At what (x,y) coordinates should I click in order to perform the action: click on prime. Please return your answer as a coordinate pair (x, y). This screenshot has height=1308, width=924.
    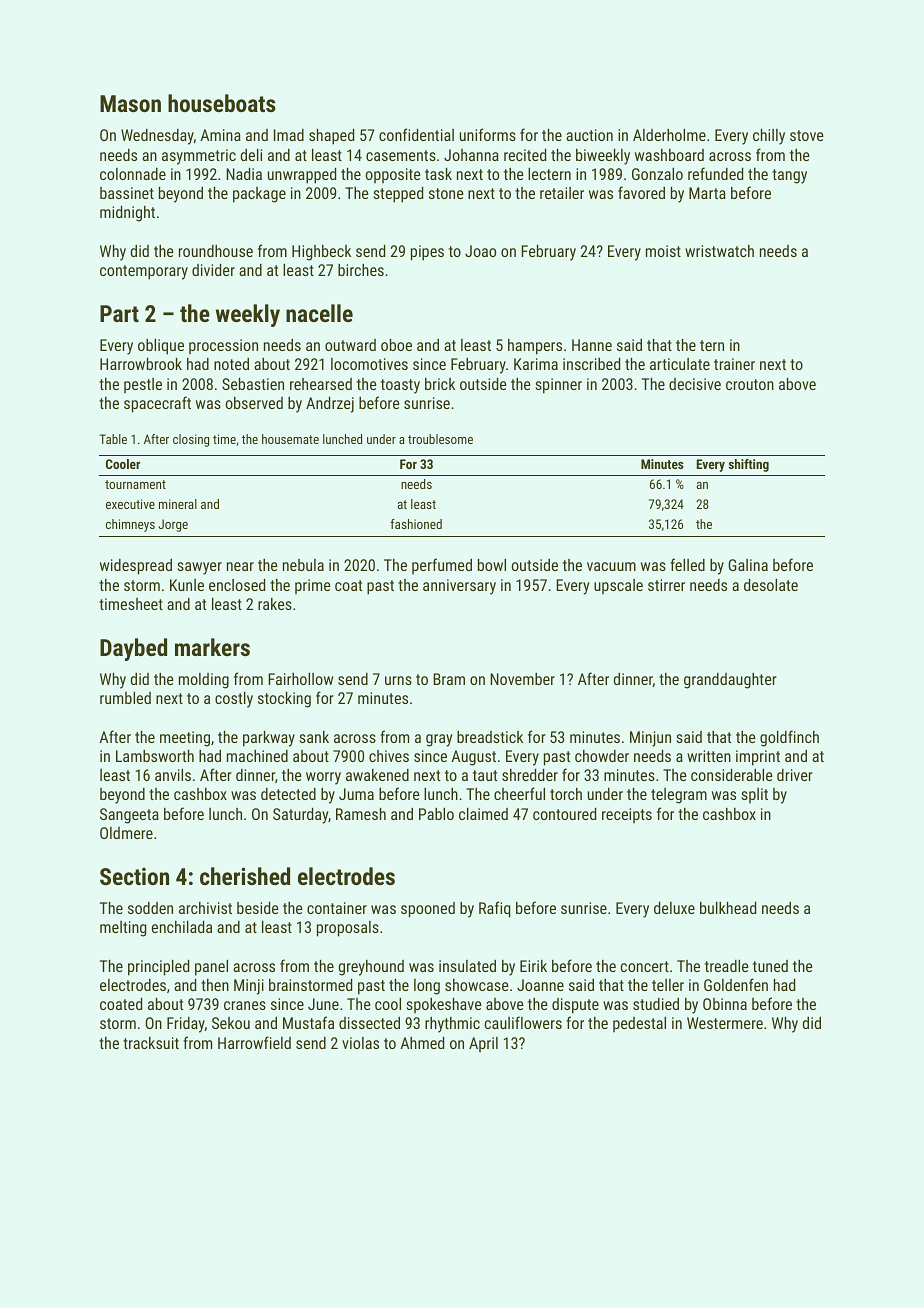
    Looking at the image, I should click on (313, 586).
